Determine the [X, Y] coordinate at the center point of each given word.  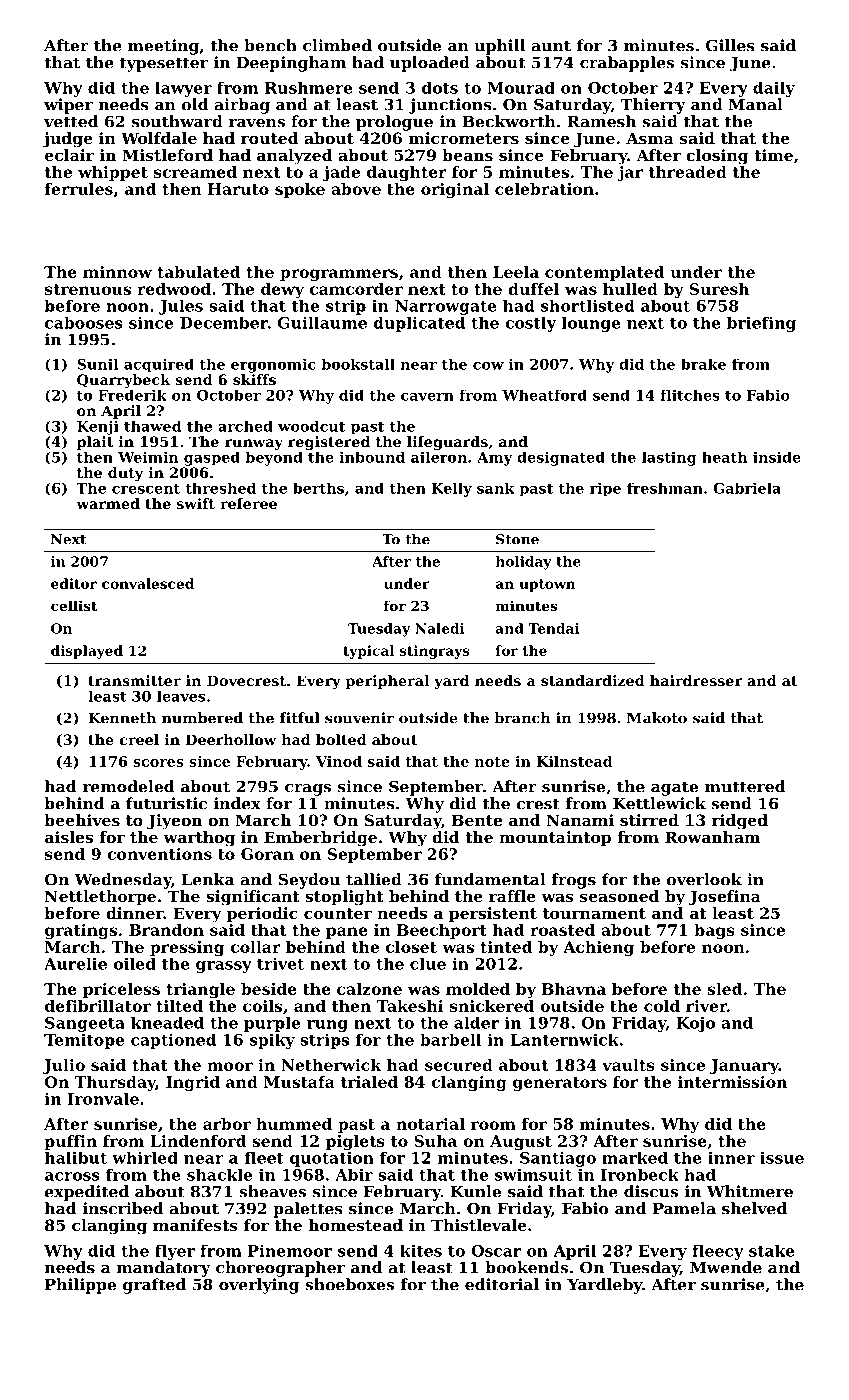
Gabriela [747, 488]
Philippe [80, 1286]
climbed [337, 45]
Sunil [97, 364]
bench [270, 45]
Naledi [439, 628]
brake [703, 364]
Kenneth [122, 718]
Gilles [730, 45]
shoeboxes [349, 1284]
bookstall [358, 364]
